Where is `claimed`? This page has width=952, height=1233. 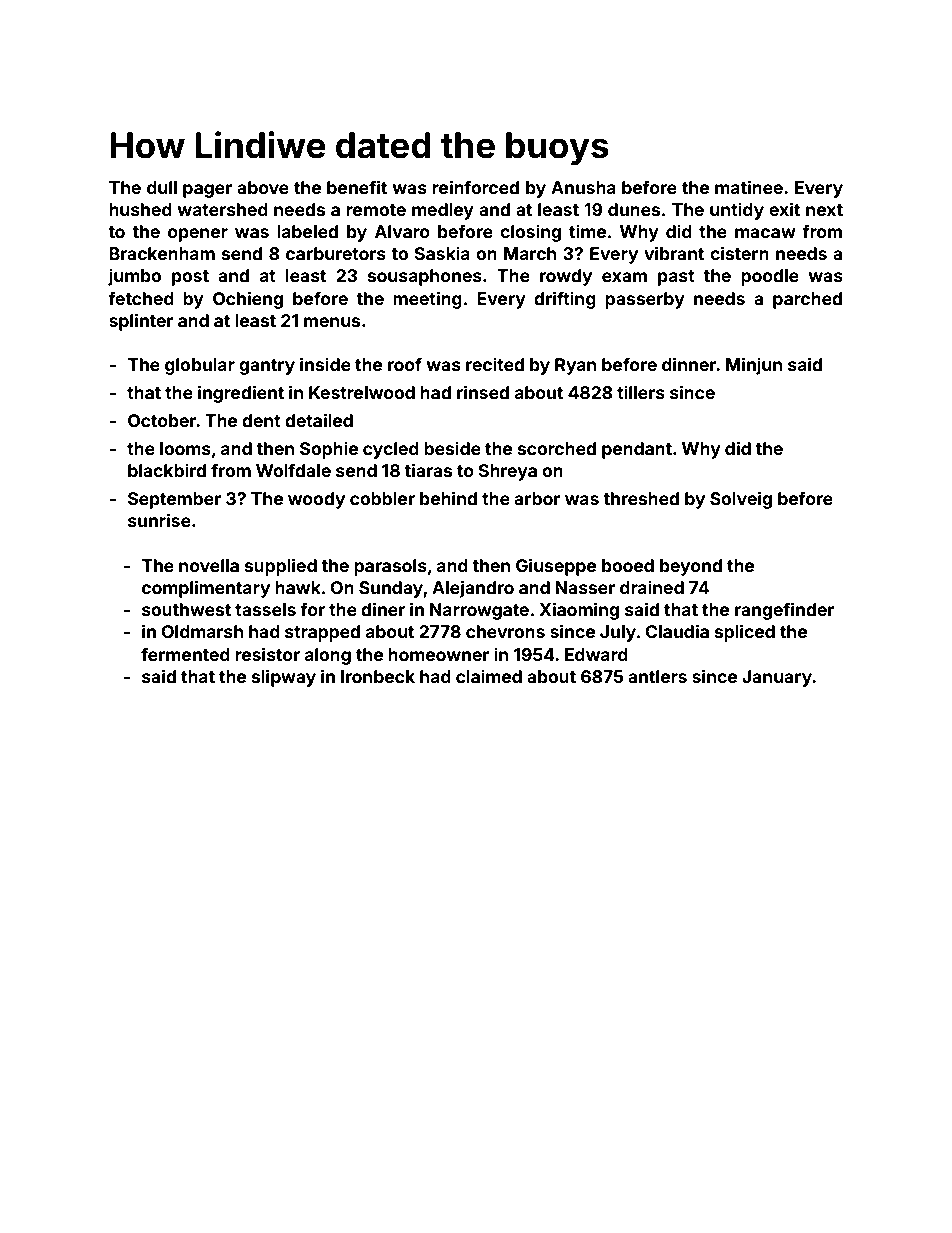 claimed is located at coordinates (489, 676).
